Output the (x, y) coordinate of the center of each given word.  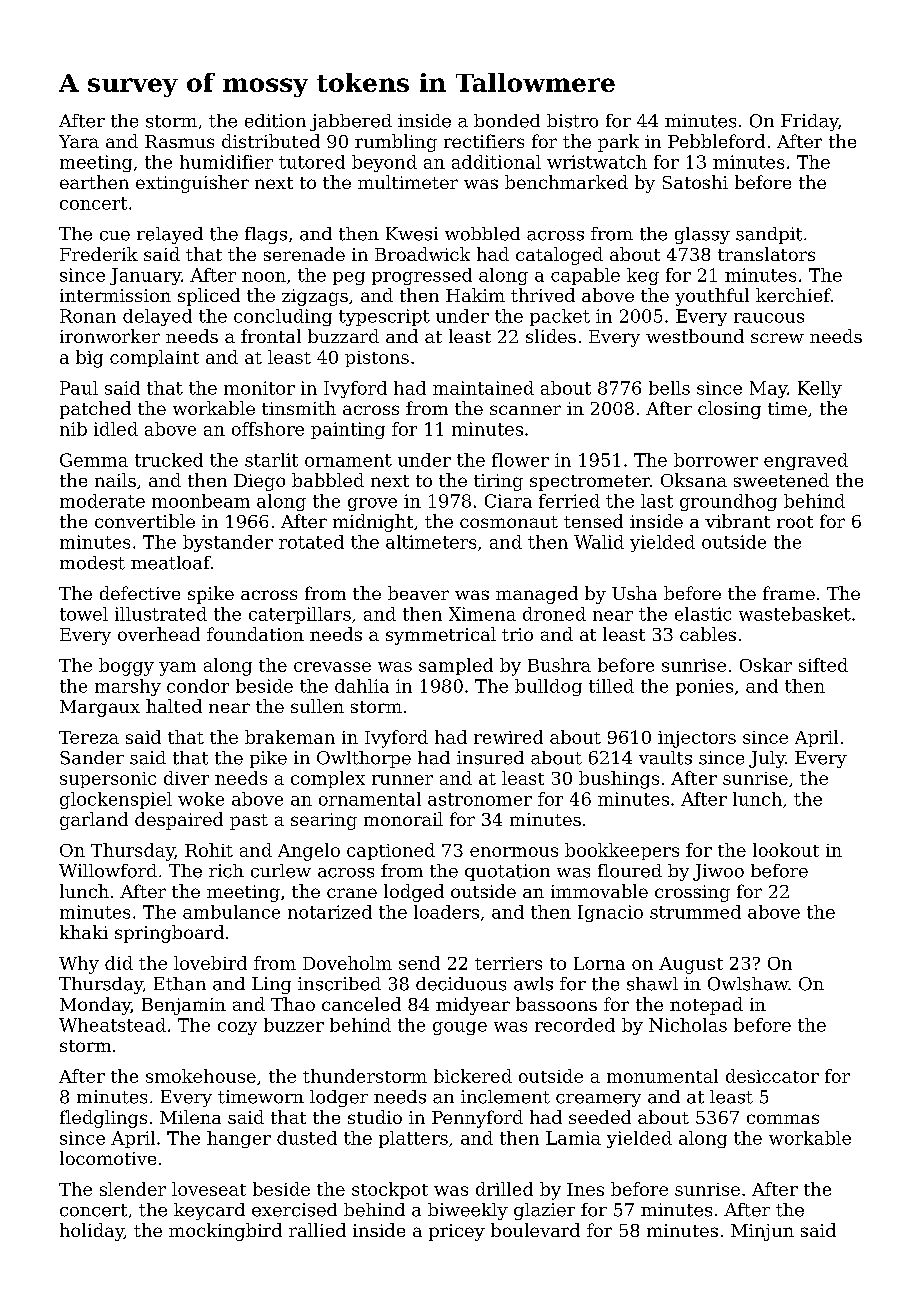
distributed (271, 141)
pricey (457, 1232)
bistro (572, 121)
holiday (92, 1232)
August (691, 965)
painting (348, 430)
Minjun (762, 1232)
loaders (446, 912)
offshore (268, 429)
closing (729, 410)
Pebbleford (716, 141)
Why (79, 965)
